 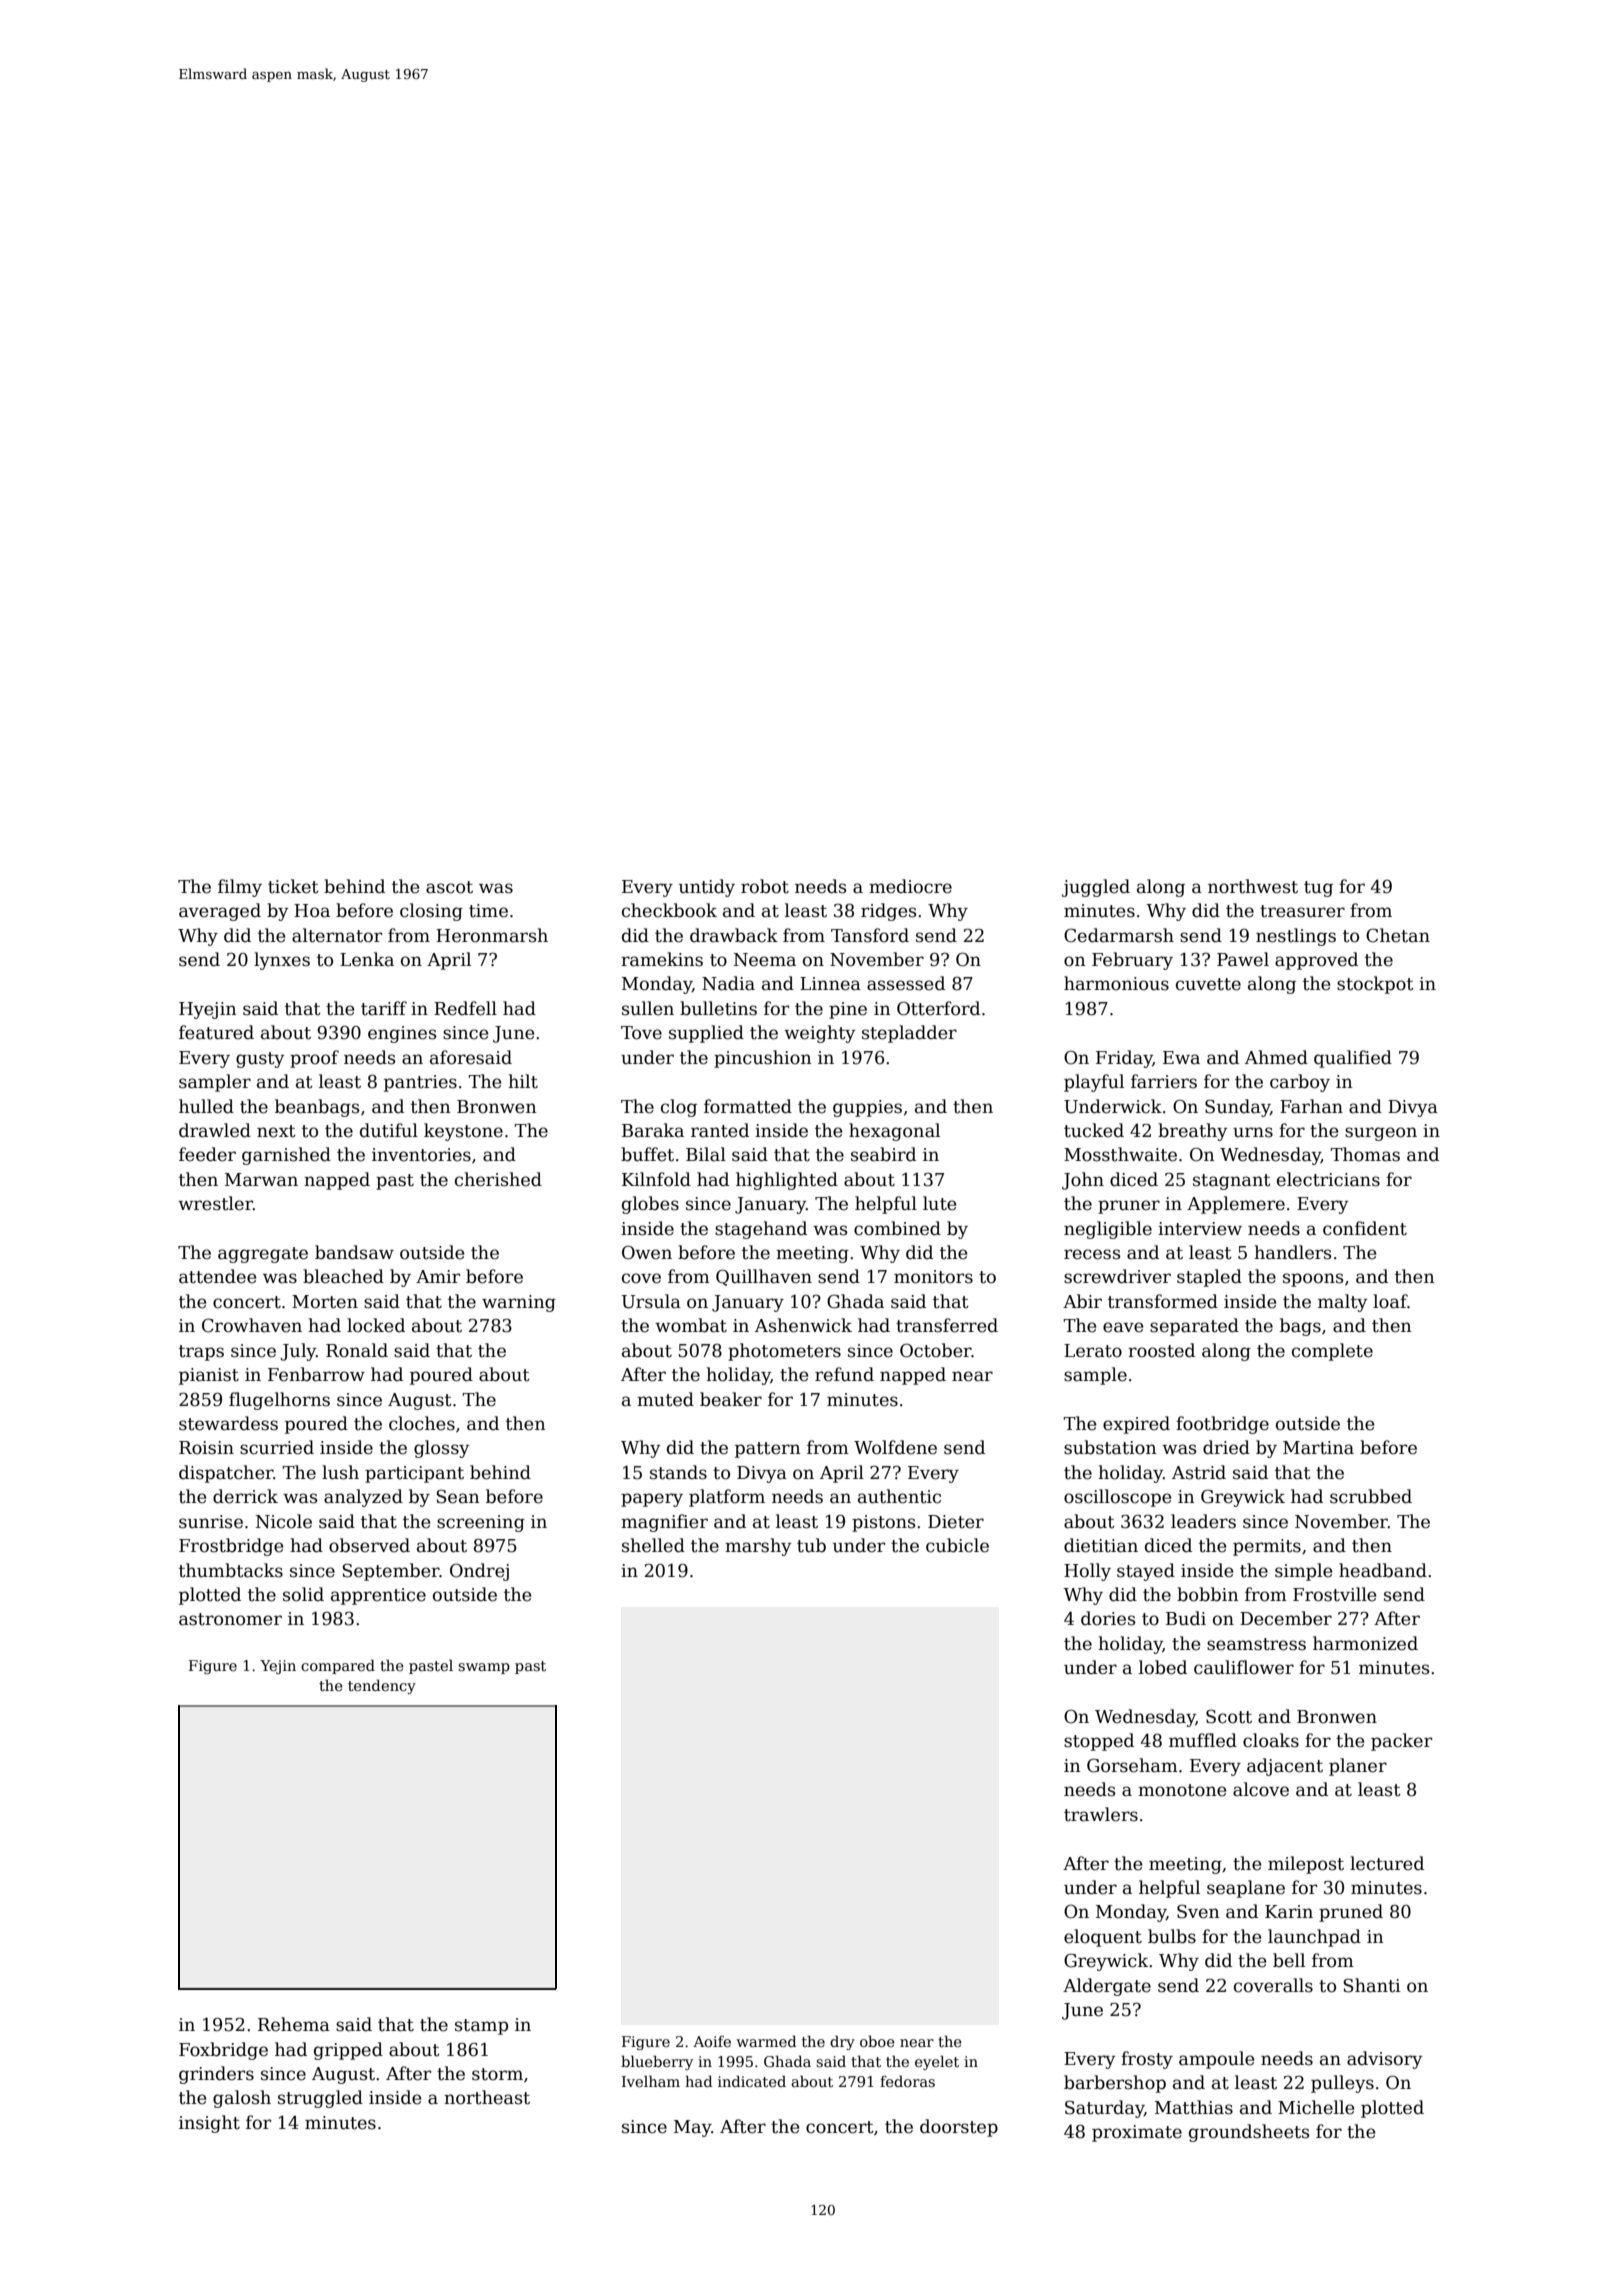 I want to click on September, so click(x=391, y=1572).
